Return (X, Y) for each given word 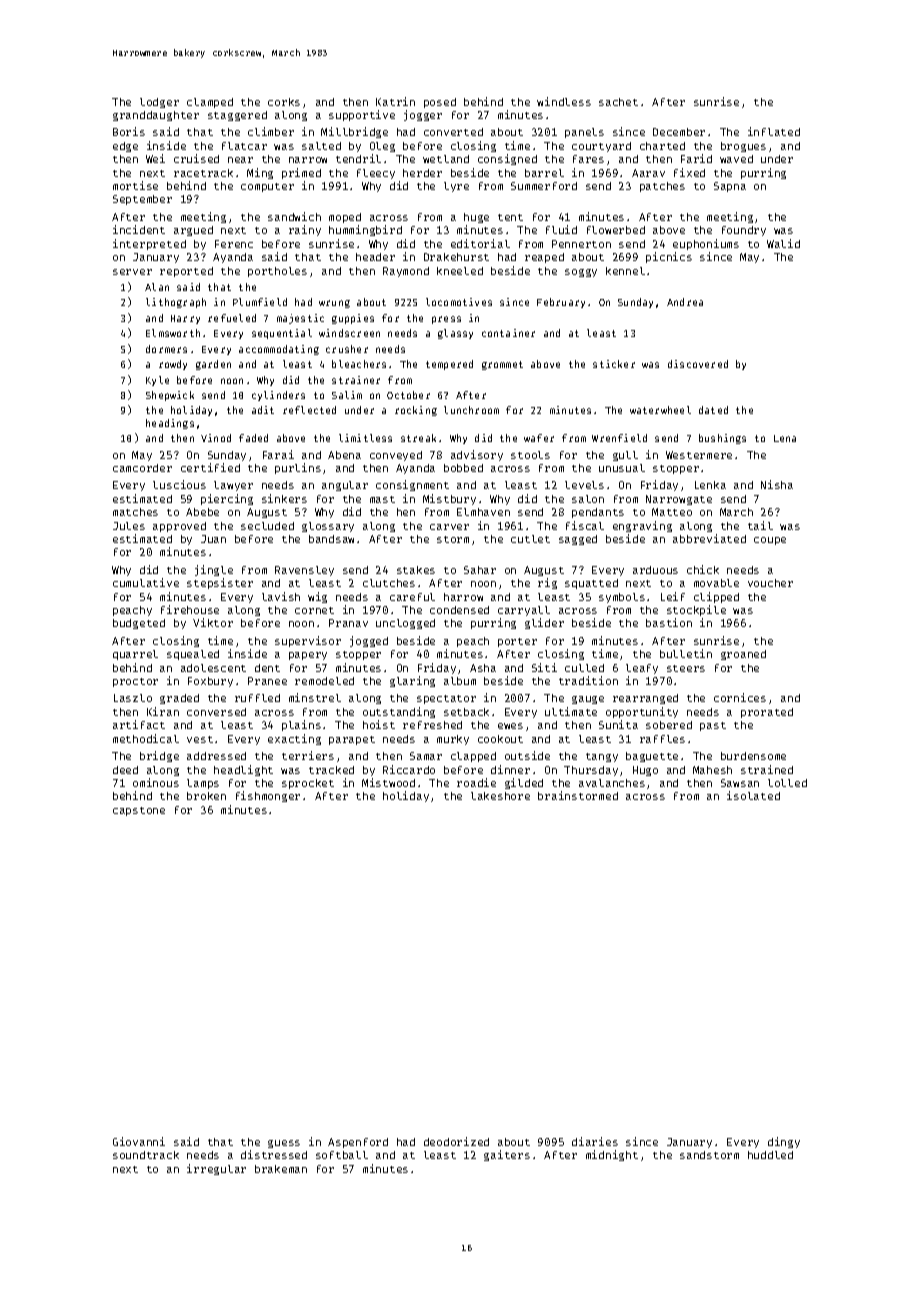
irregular (216, 1169)
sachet (618, 102)
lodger (159, 103)
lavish (281, 596)
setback (466, 712)
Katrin (395, 101)
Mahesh (712, 770)
